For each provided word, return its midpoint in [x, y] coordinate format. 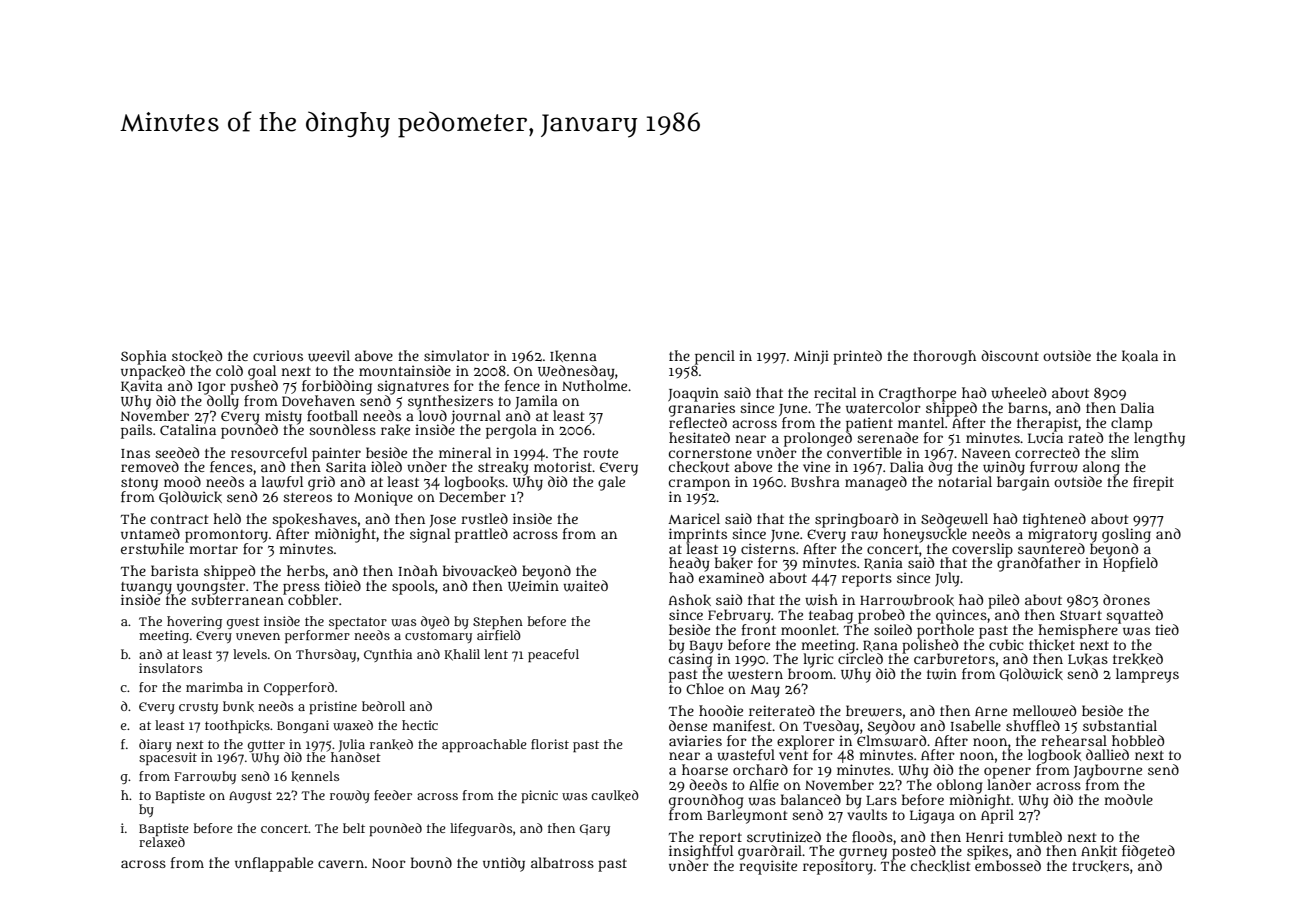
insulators [170, 668]
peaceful [553, 656]
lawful [282, 482]
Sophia [144, 357]
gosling [1126, 535]
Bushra [815, 481]
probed [881, 616]
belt [354, 828]
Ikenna [573, 356]
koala [1140, 356]
